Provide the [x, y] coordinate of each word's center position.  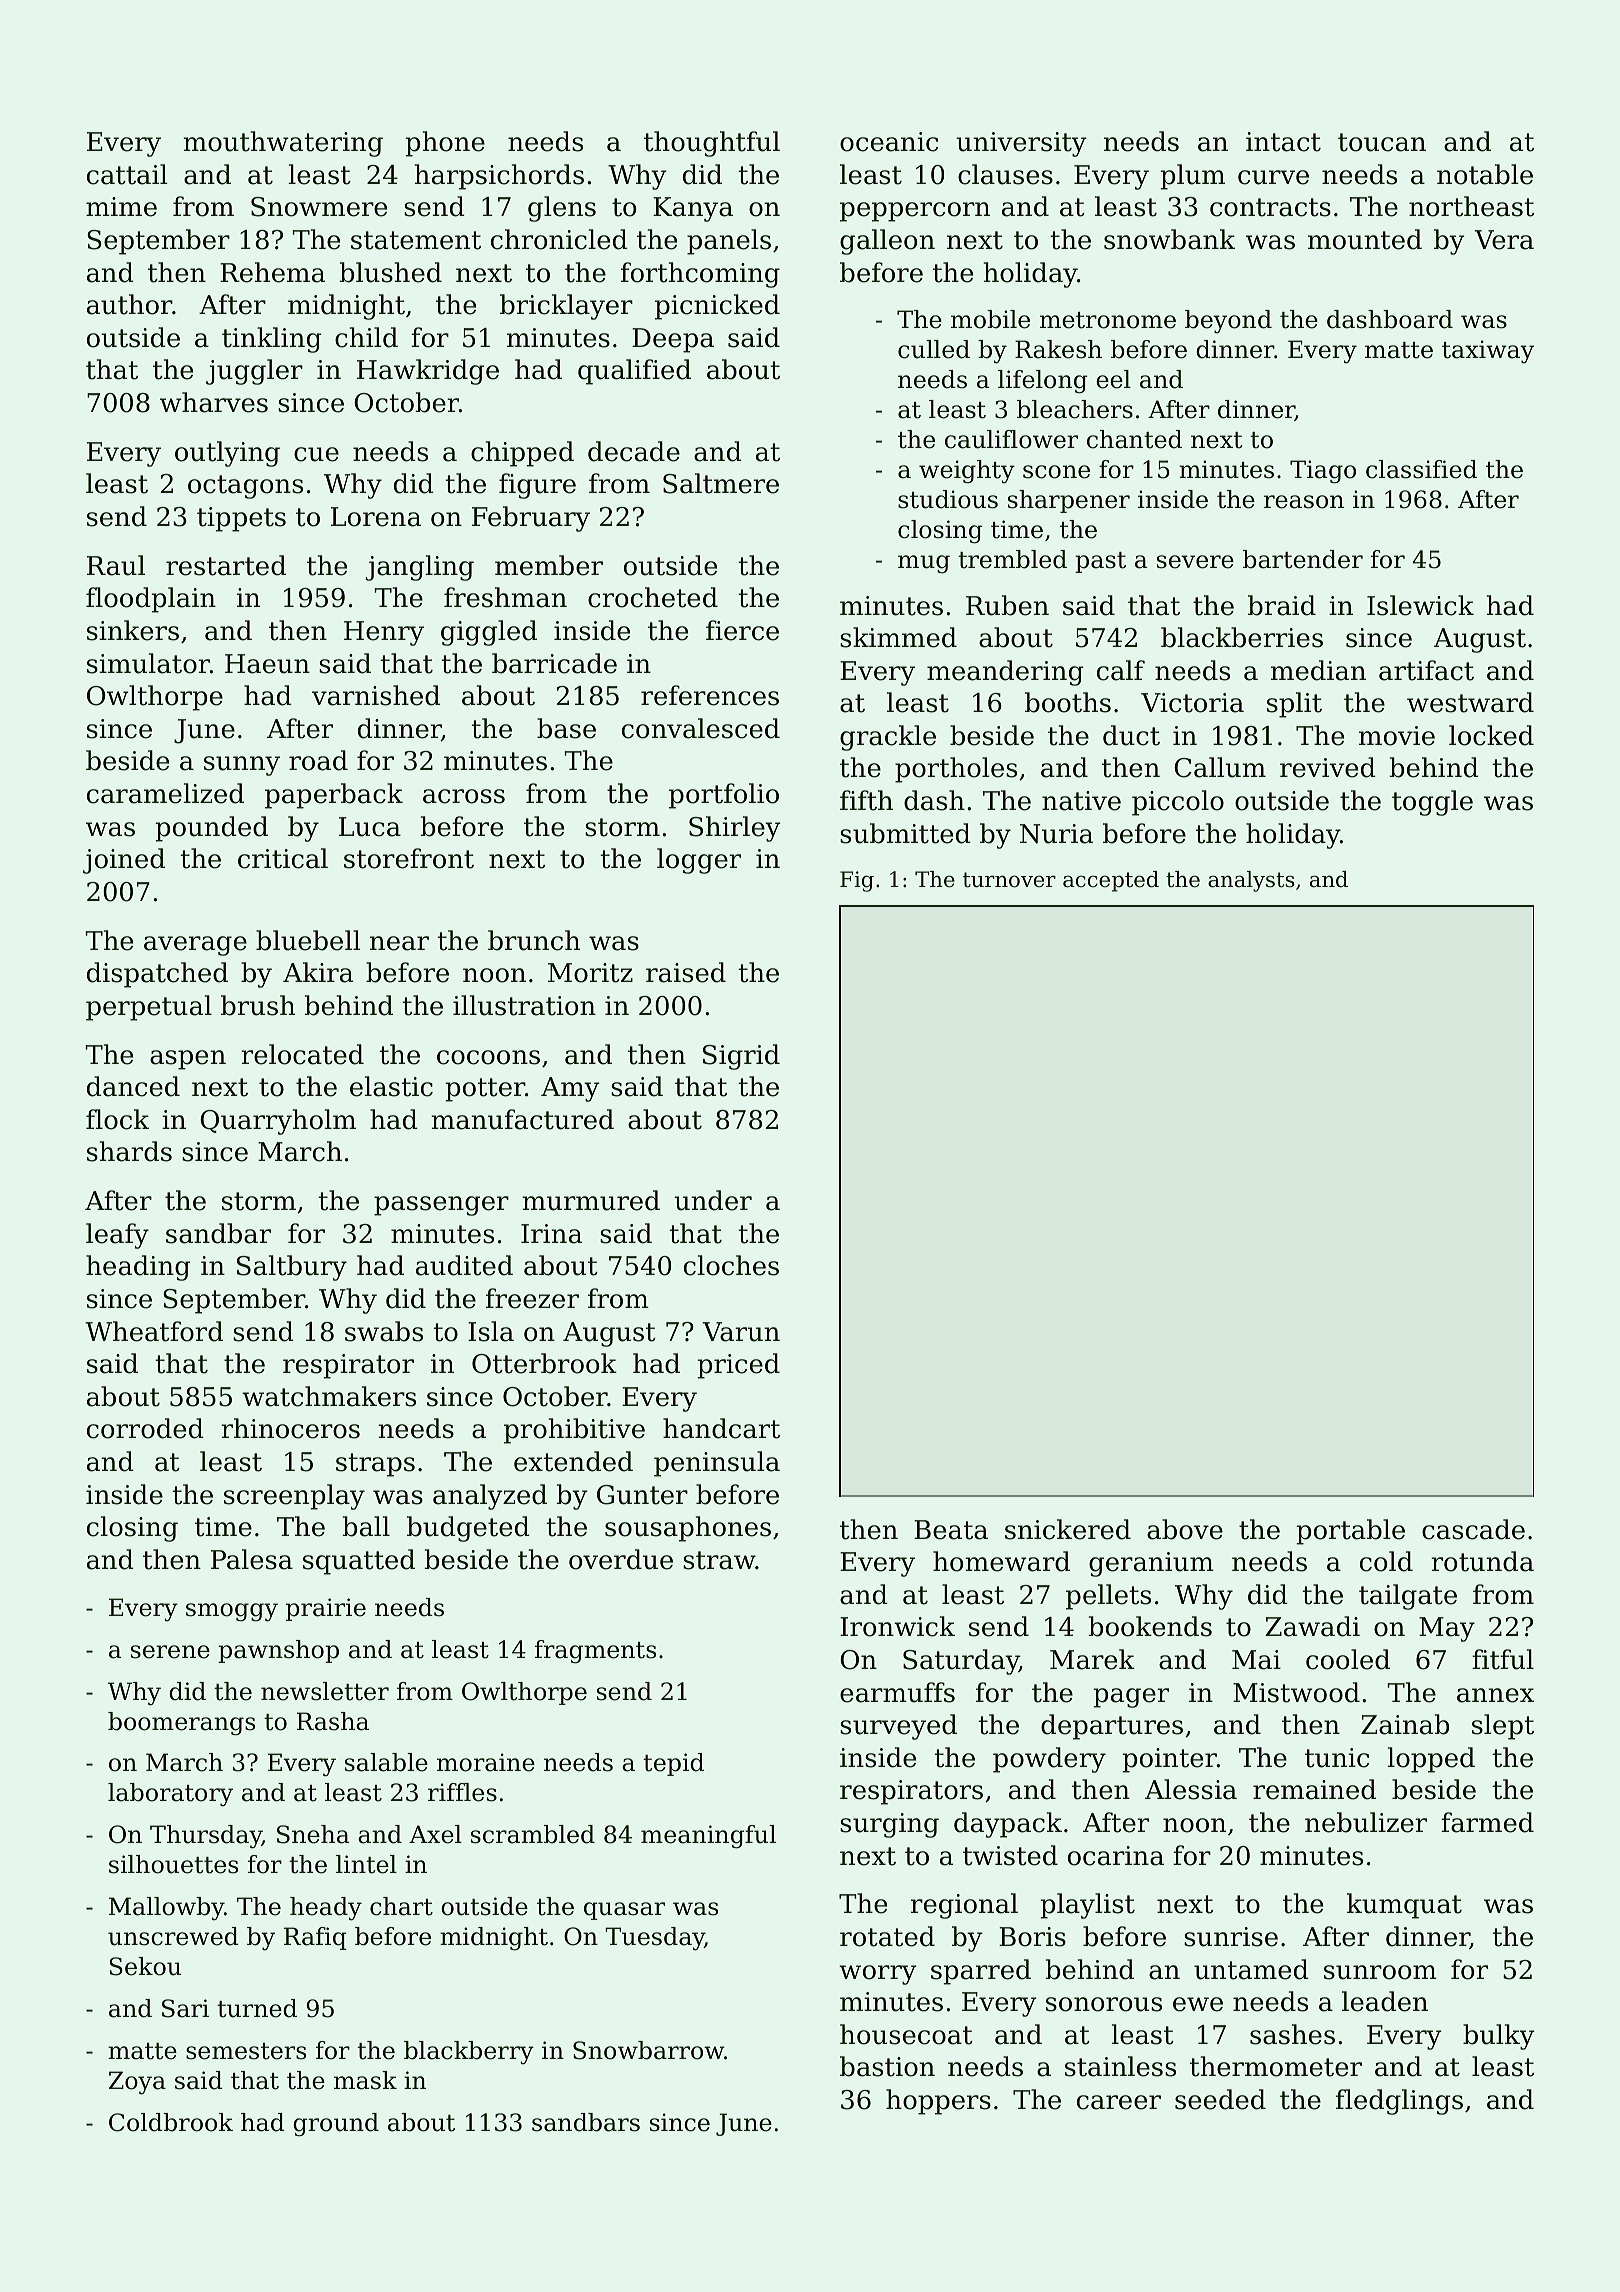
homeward [1001, 1561]
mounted [1365, 239]
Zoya [137, 2083]
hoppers [938, 2102]
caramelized [165, 793]
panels [729, 242]
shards [129, 1151]
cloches [731, 1265]
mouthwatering [283, 144]
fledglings [1399, 2102]
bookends [1150, 1626]
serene [170, 1652]
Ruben [1007, 605]
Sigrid [741, 1057]
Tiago [1323, 471]
